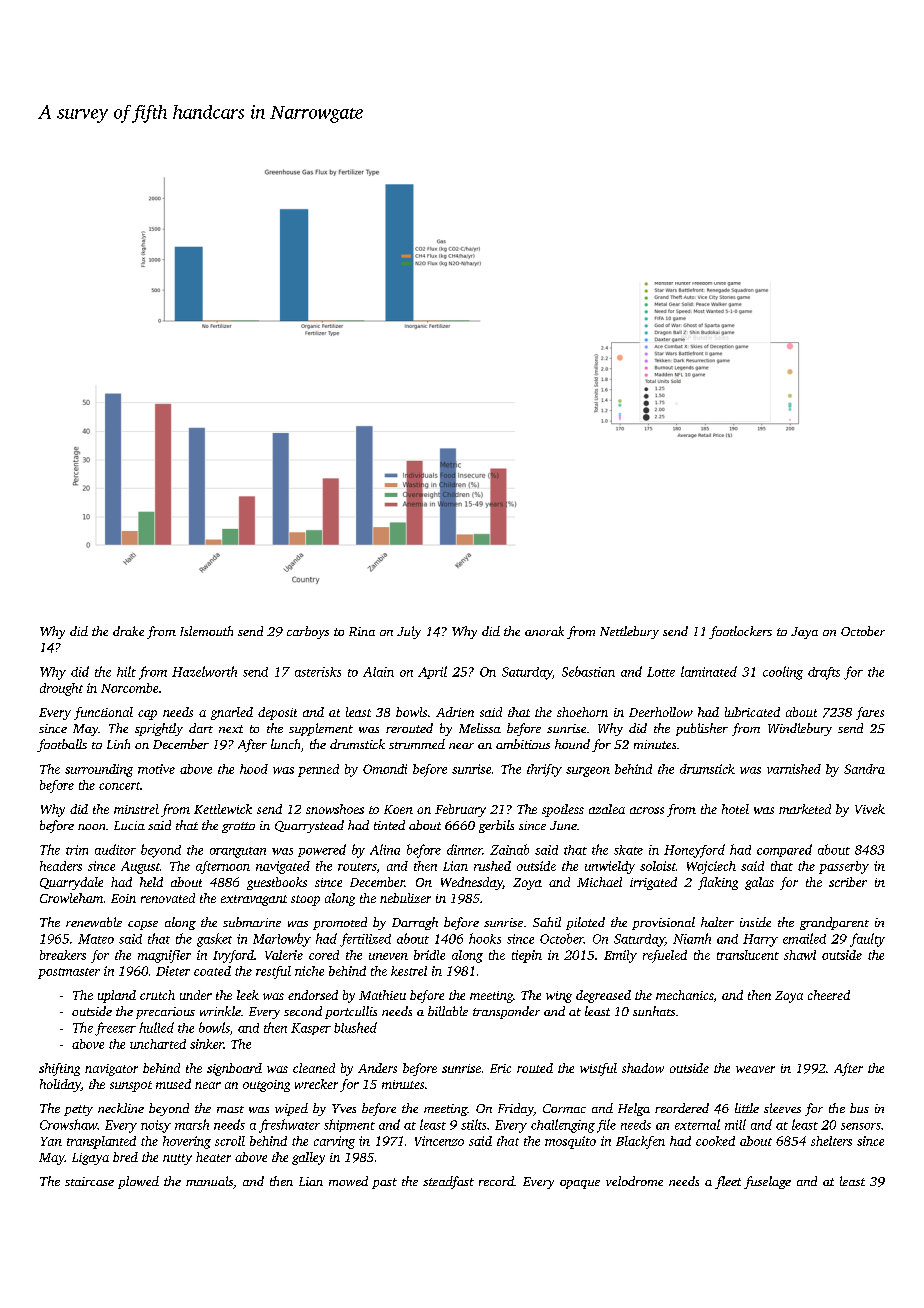 The image size is (924, 1308). Describe the element at coordinates (173, 971) in the page. I see `Dieter` at that location.
